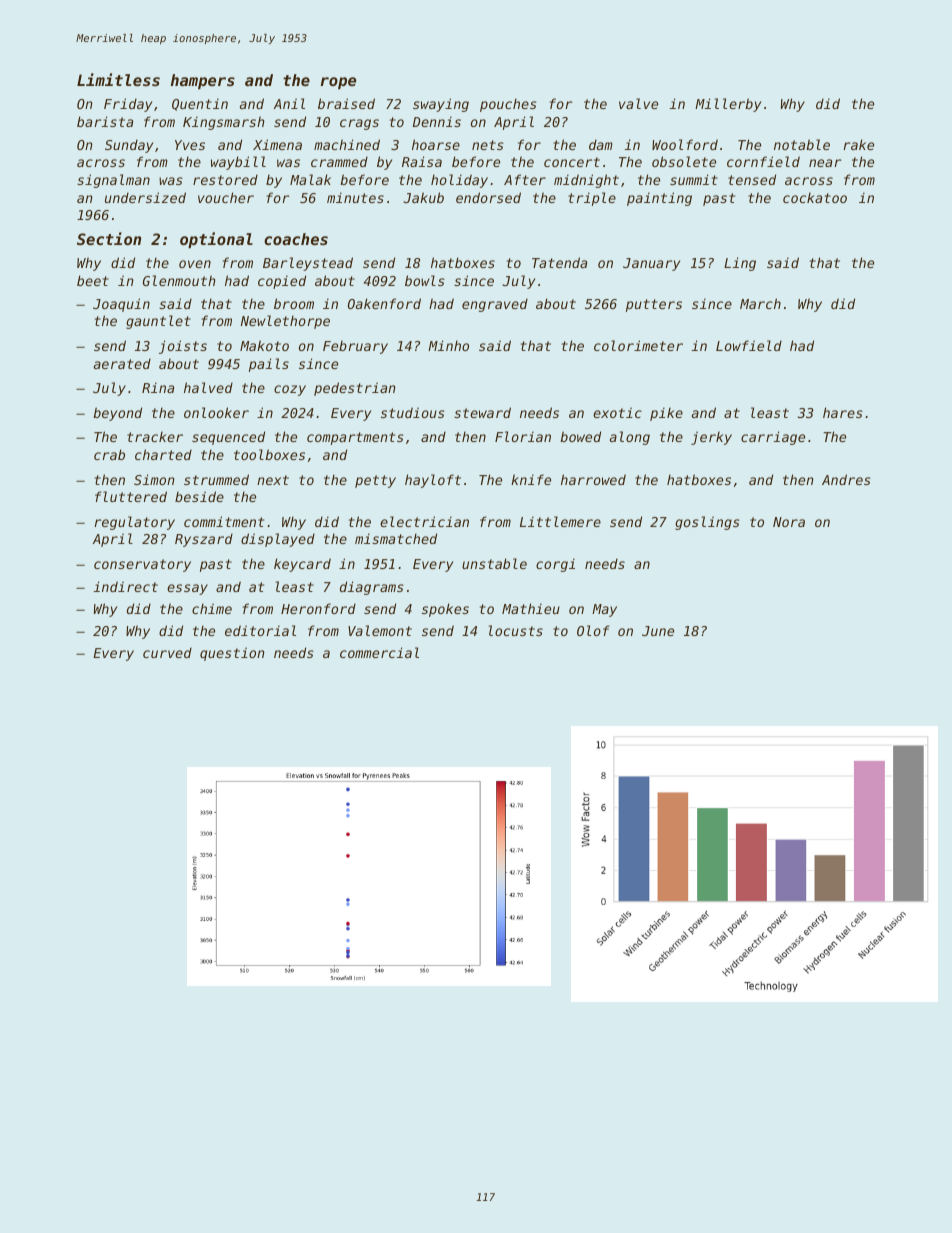  I want to click on Millerby, so click(728, 105).
